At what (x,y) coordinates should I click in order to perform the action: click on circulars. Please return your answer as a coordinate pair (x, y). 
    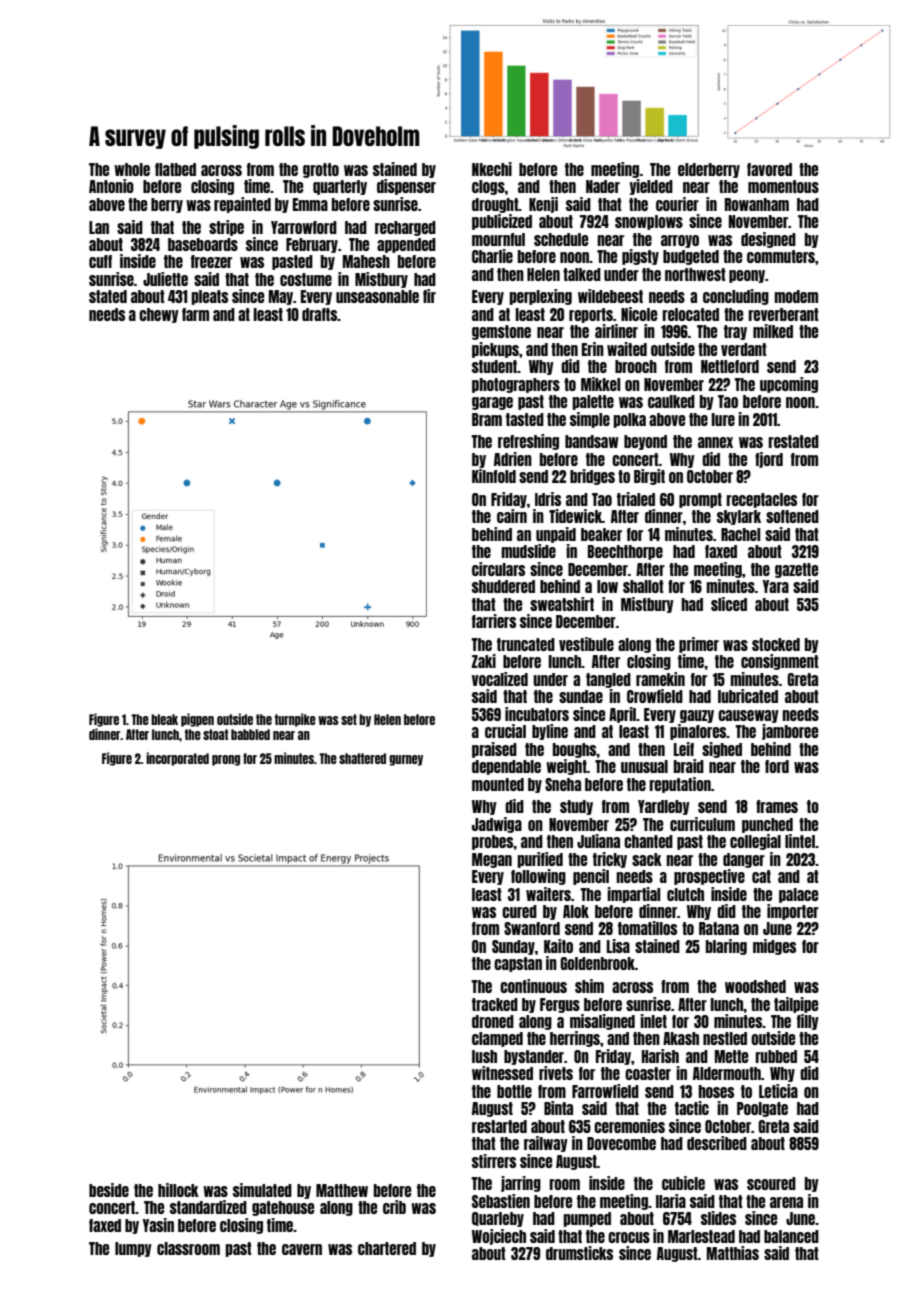
    Looking at the image, I should click on (498, 569).
